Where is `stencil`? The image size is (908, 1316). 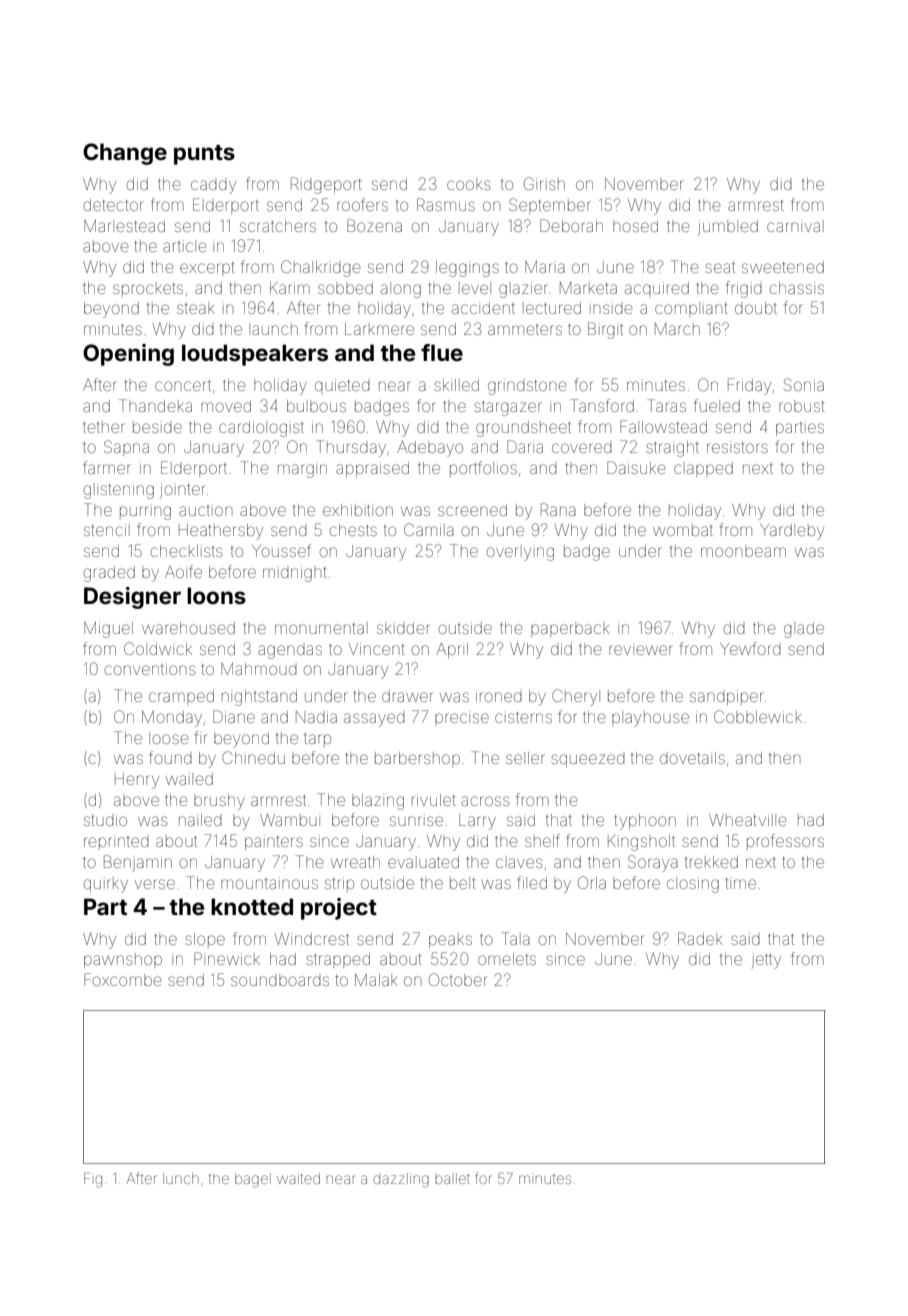 stencil is located at coordinates (107, 530).
